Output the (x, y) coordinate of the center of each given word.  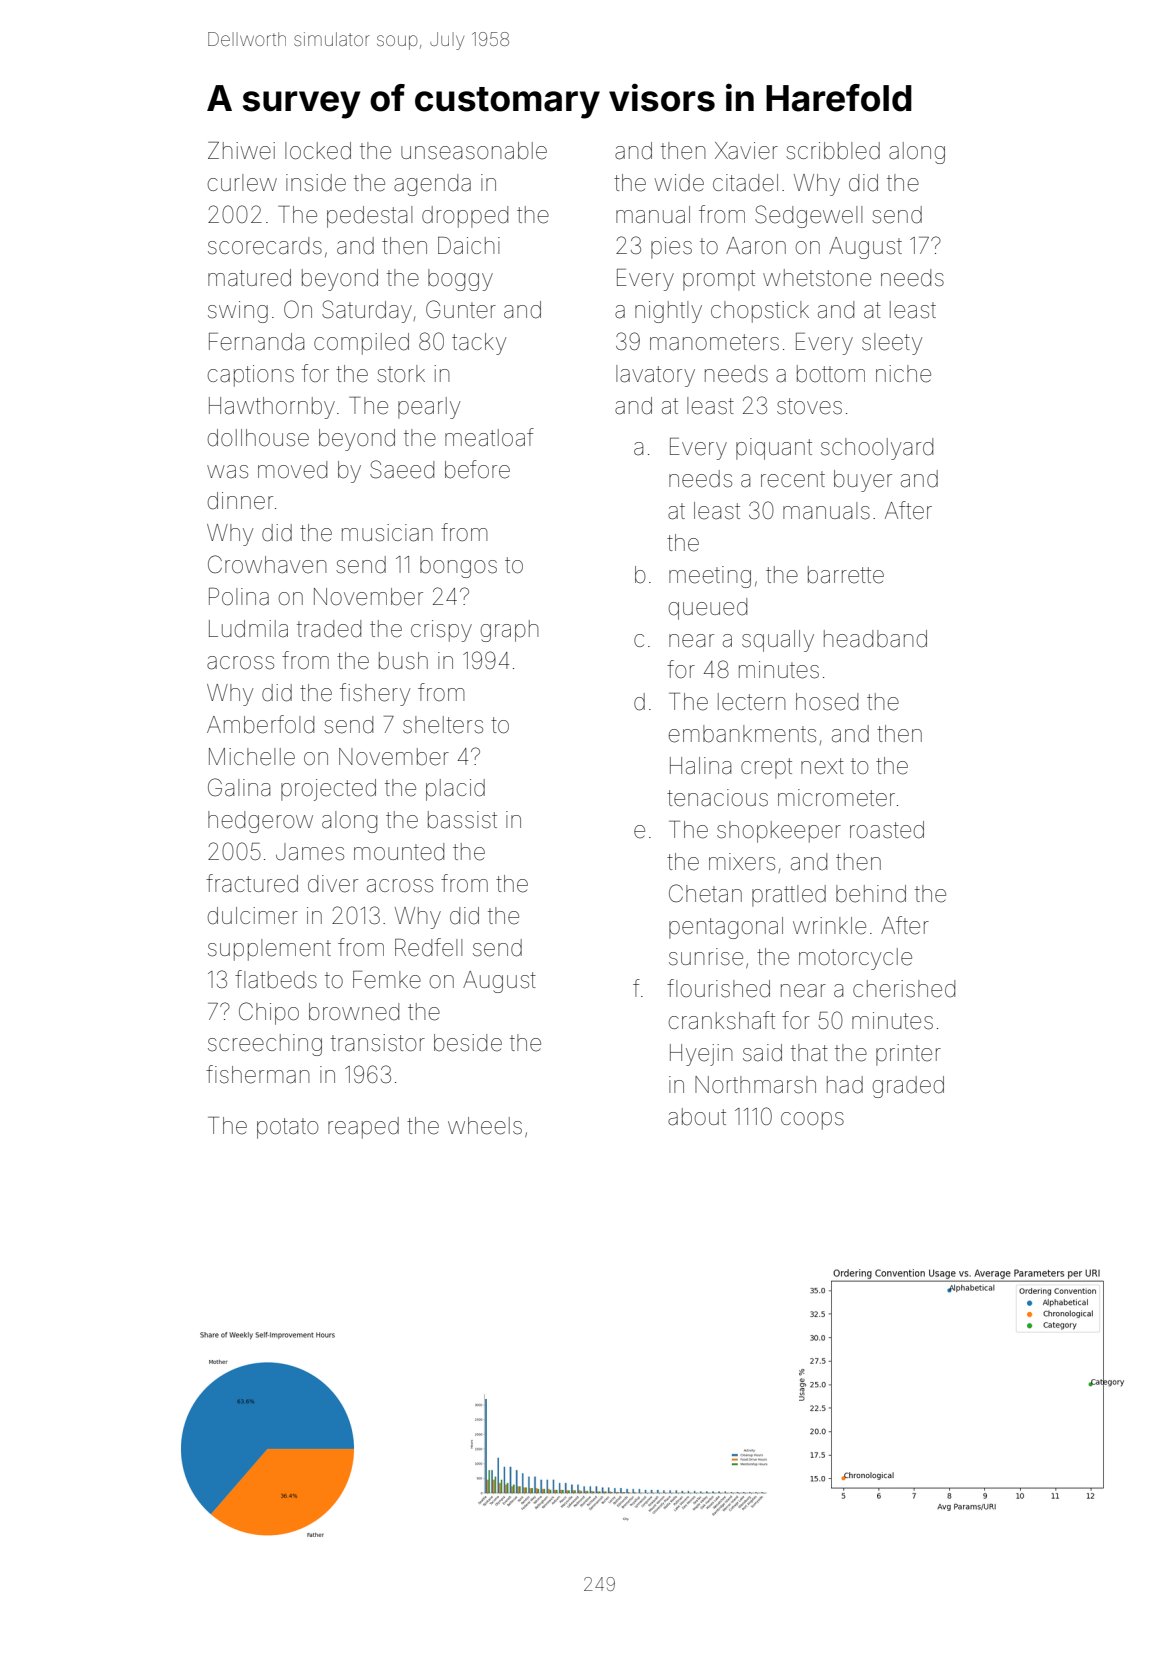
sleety (892, 344)
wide (679, 183)
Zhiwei (241, 151)
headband (875, 639)
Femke (387, 980)
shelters (443, 725)
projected (328, 790)
